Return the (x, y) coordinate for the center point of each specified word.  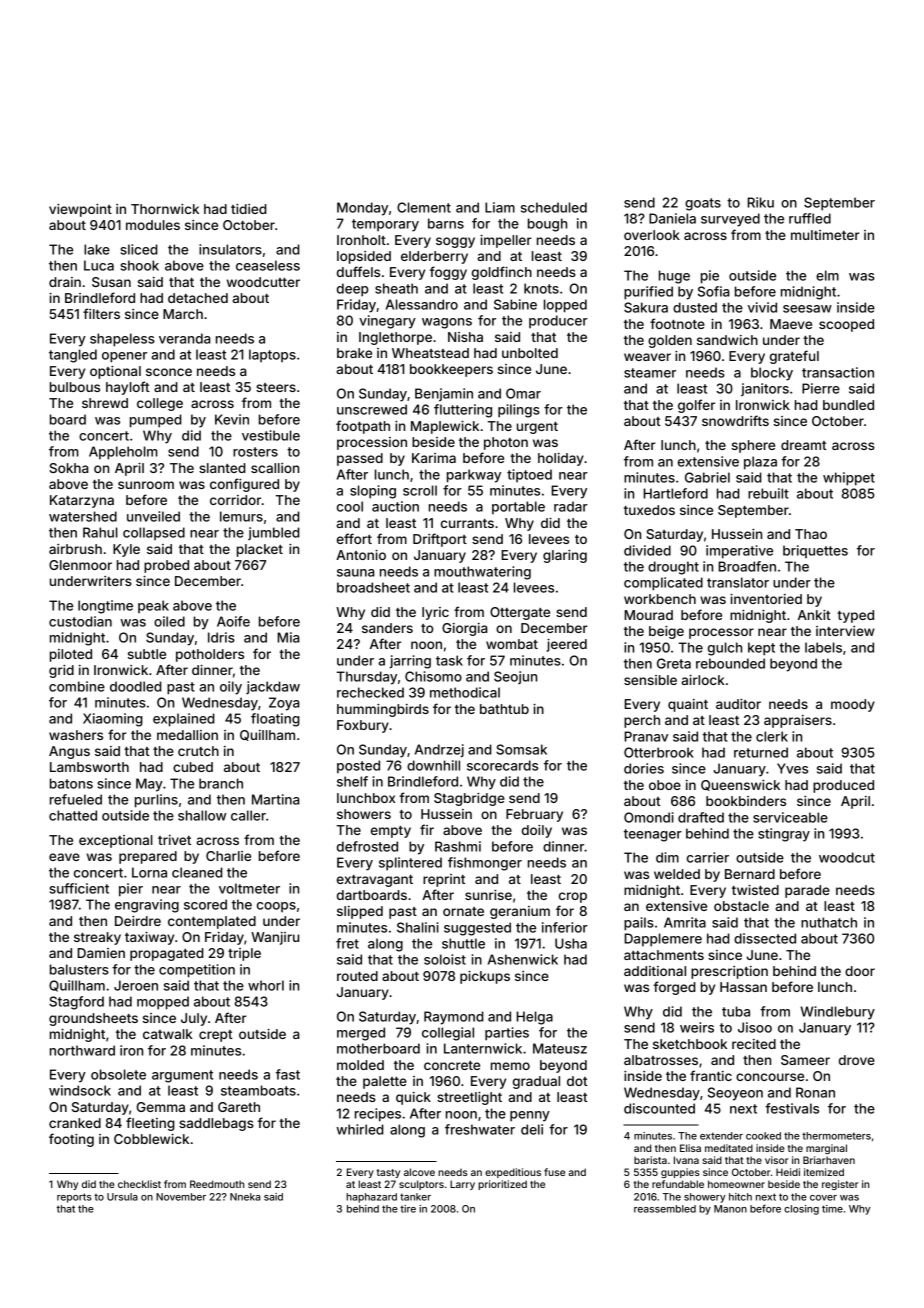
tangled (73, 356)
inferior (565, 927)
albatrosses (661, 1060)
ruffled (810, 218)
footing (71, 1140)
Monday (362, 209)
